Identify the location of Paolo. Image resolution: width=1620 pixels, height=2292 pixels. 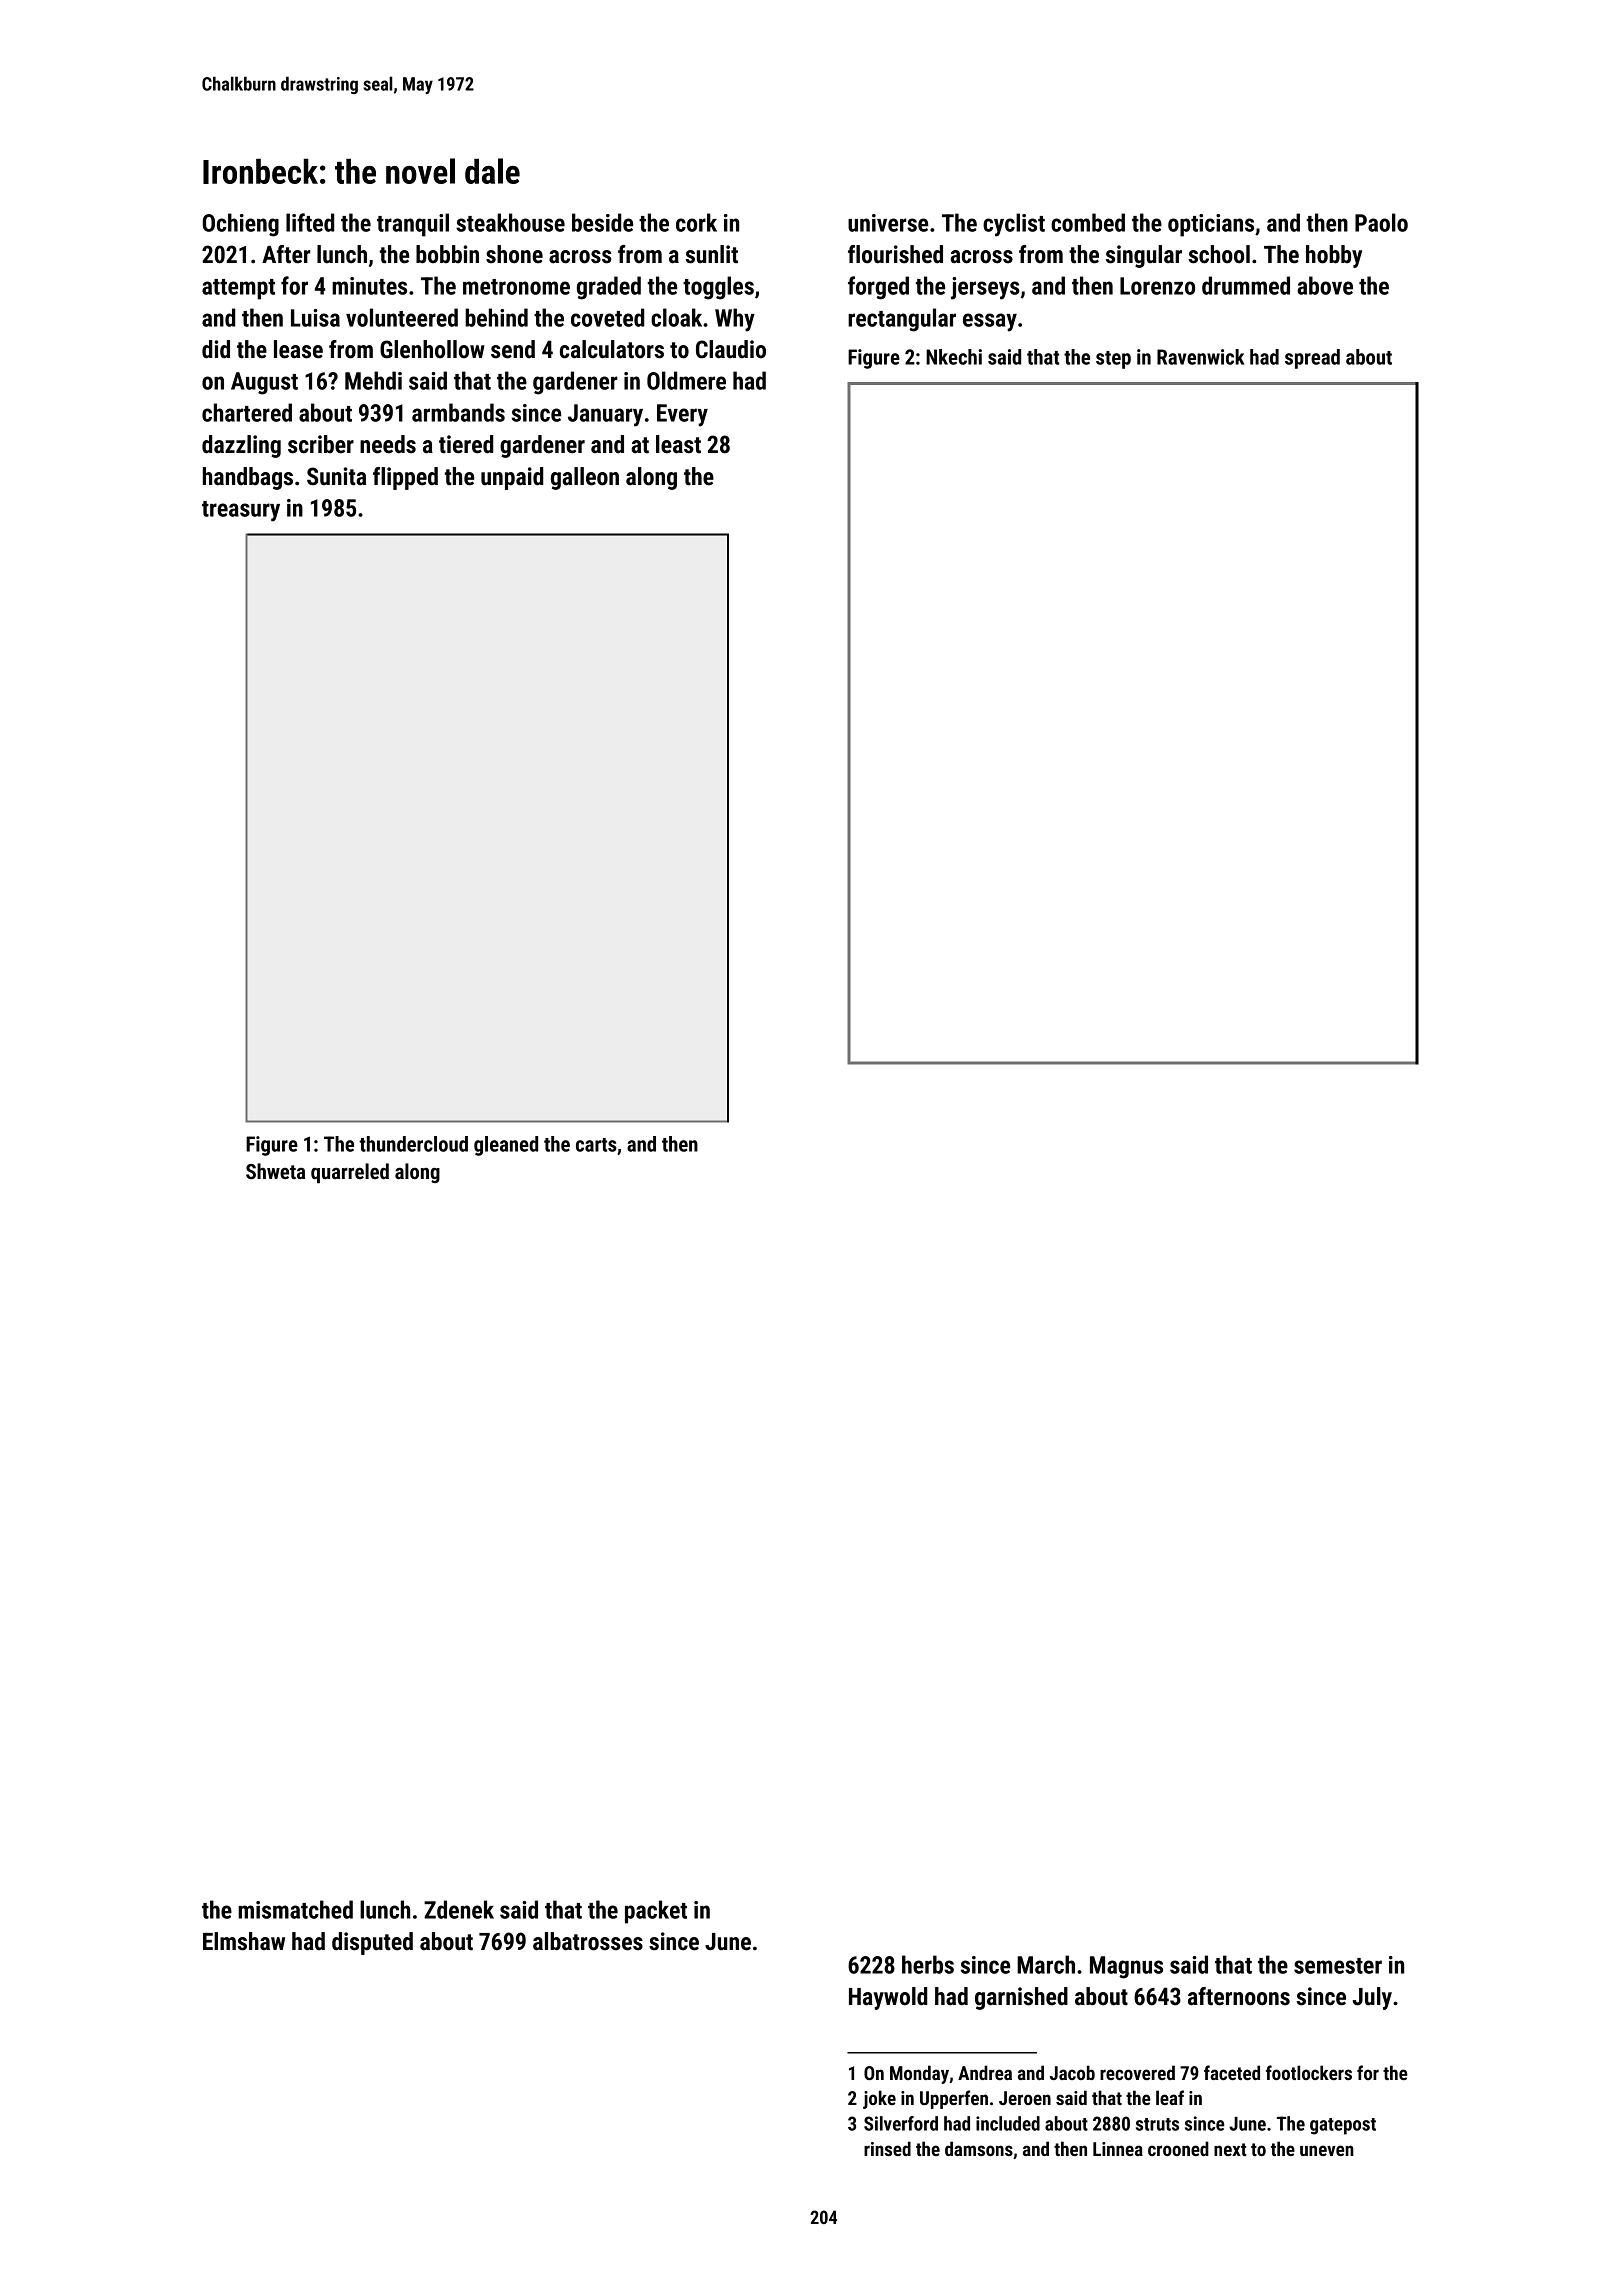
(1381, 222).
